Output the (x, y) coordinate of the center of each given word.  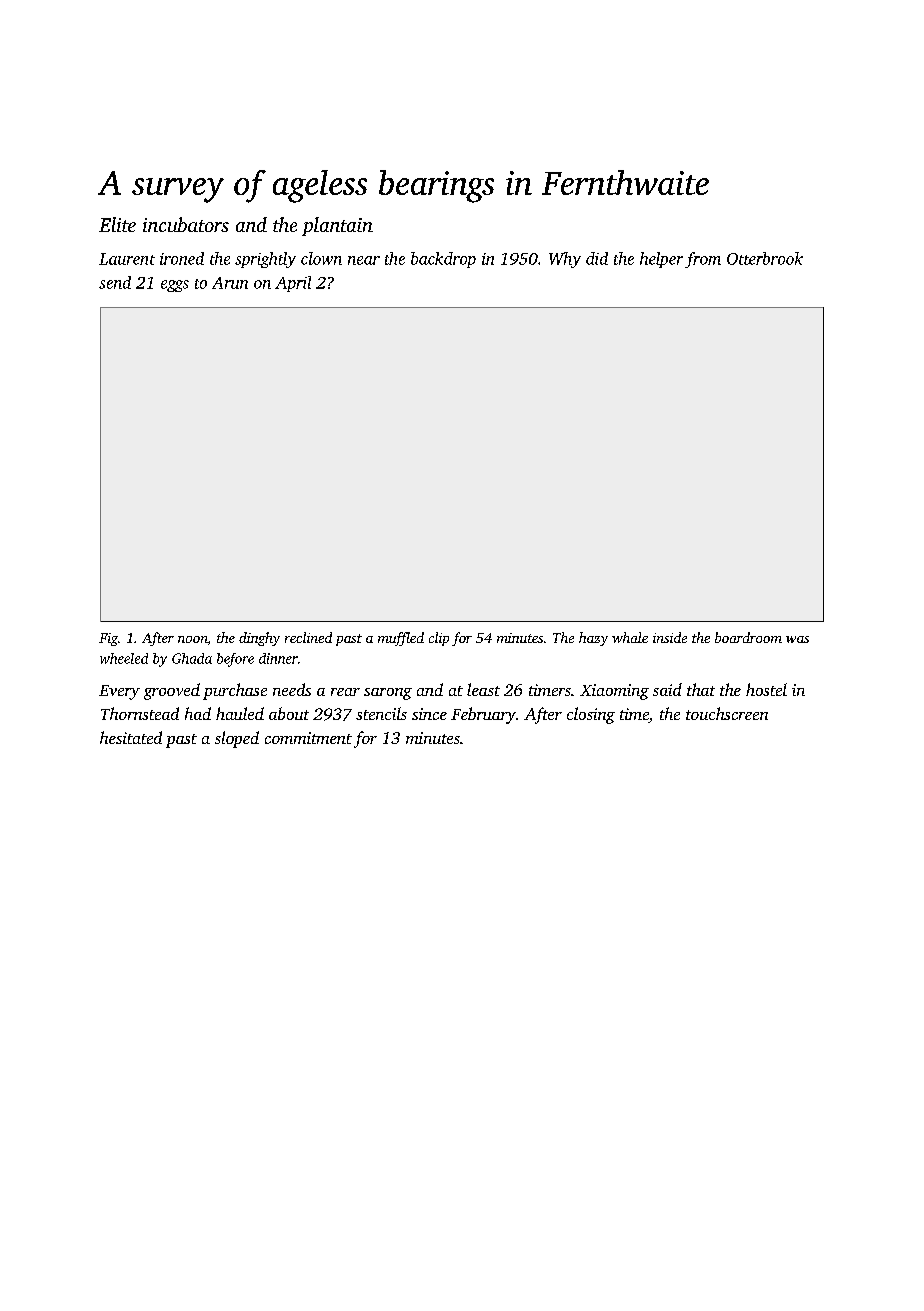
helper (661, 260)
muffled (401, 639)
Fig (108, 639)
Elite (117, 224)
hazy (593, 639)
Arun (230, 283)
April (293, 284)
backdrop (443, 260)
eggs (175, 286)
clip (439, 639)
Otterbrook (765, 258)
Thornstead (140, 713)
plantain (337, 226)
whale (630, 637)
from (703, 260)
